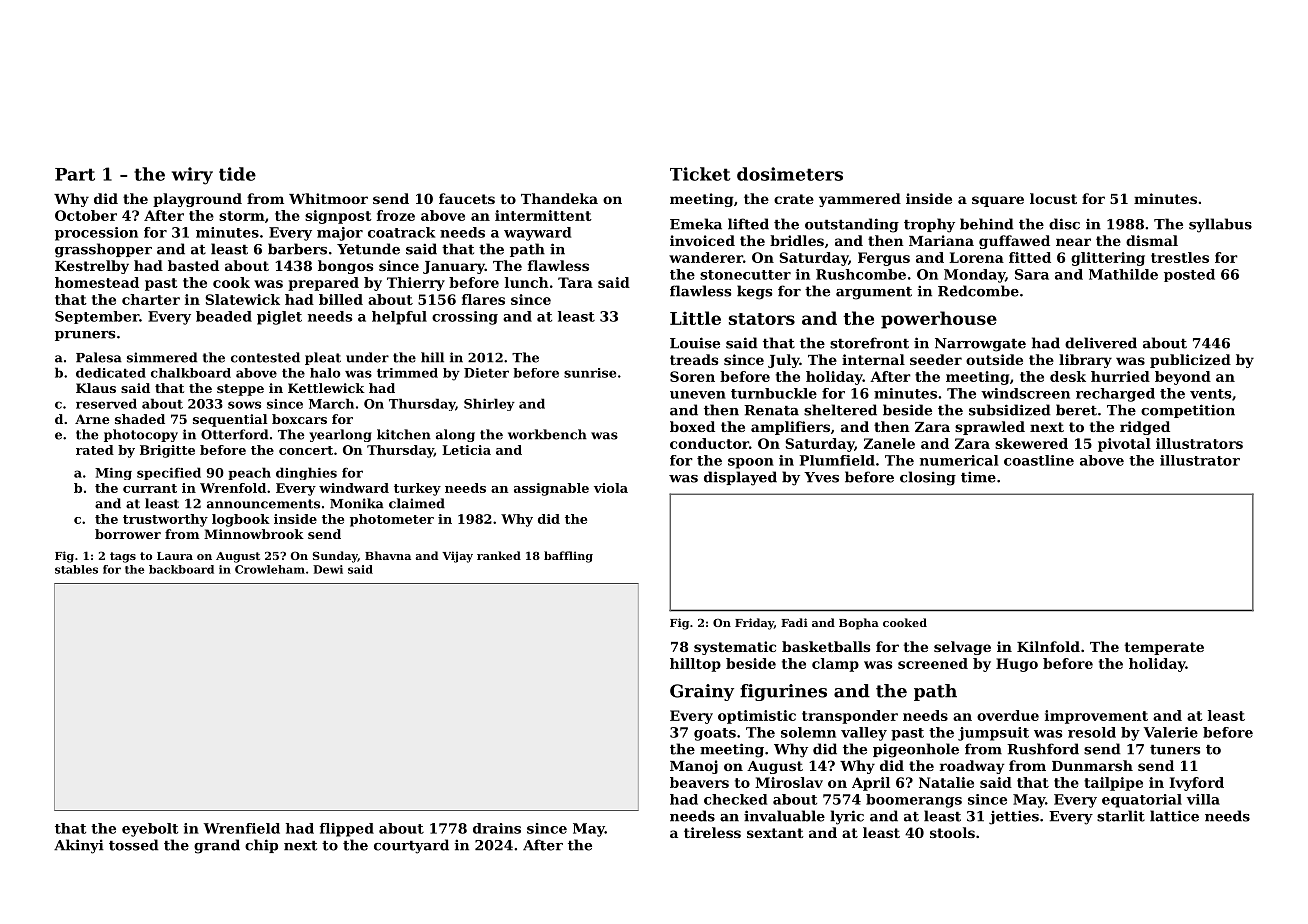 Image resolution: width=1308 pixels, height=924 pixels. I want to click on beyond, so click(1183, 378).
